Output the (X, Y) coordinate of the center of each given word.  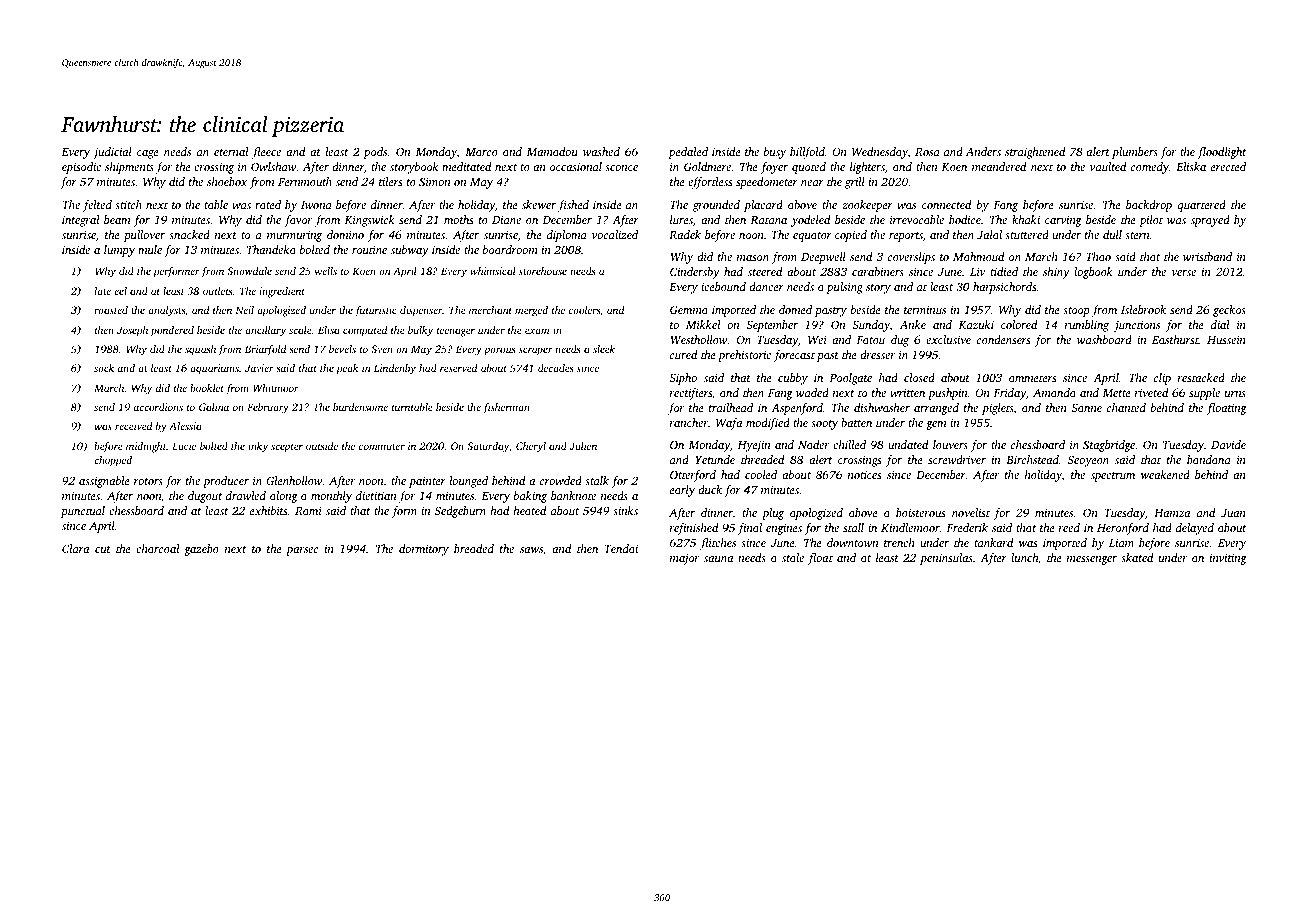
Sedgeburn (460, 512)
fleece (266, 153)
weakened (1165, 474)
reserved (458, 368)
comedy (1150, 168)
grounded (716, 206)
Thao (1098, 256)
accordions (158, 407)
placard (763, 206)
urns (1235, 394)
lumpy (119, 251)
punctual (83, 512)
